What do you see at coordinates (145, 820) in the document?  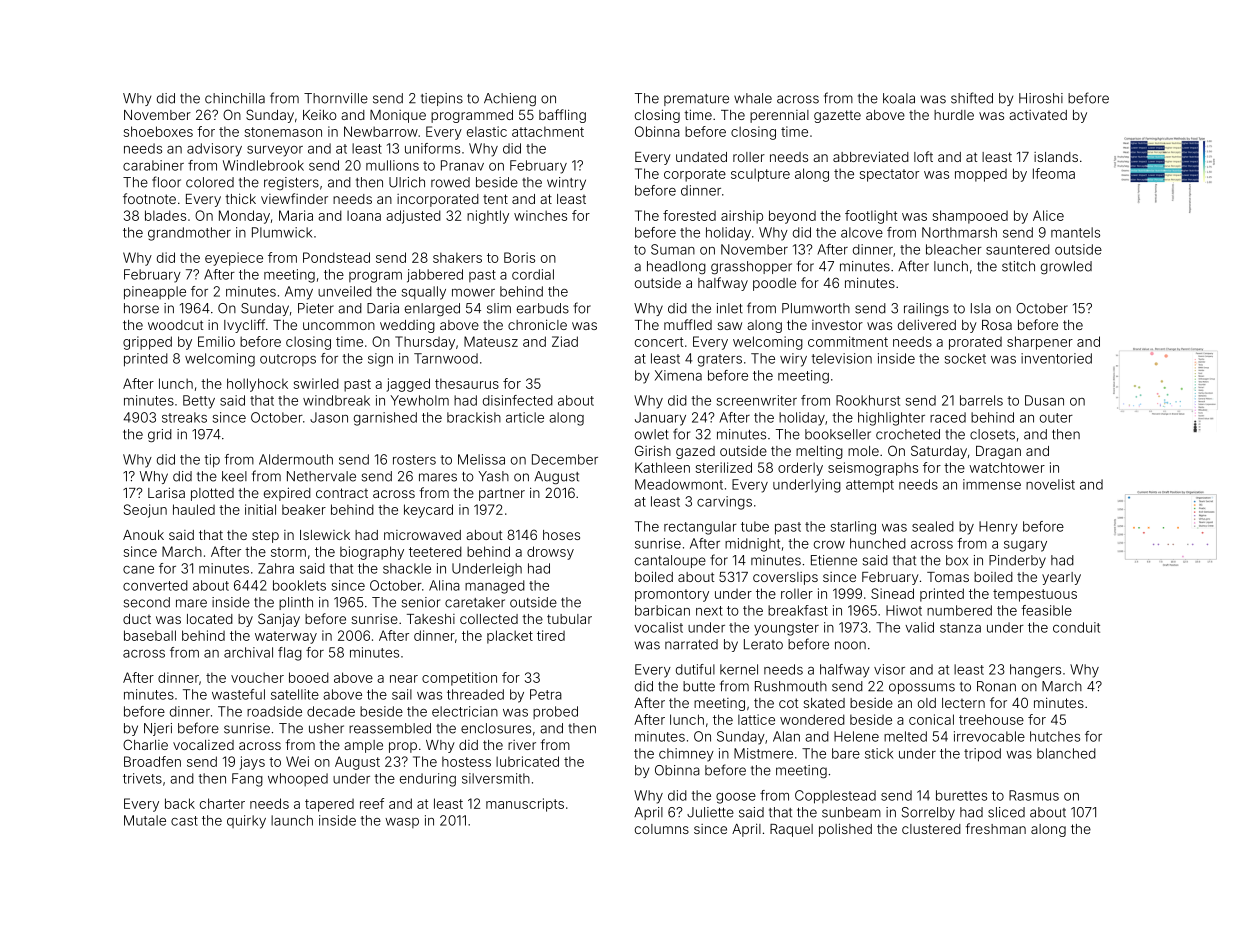 I see `Mutale` at bounding box center [145, 820].
